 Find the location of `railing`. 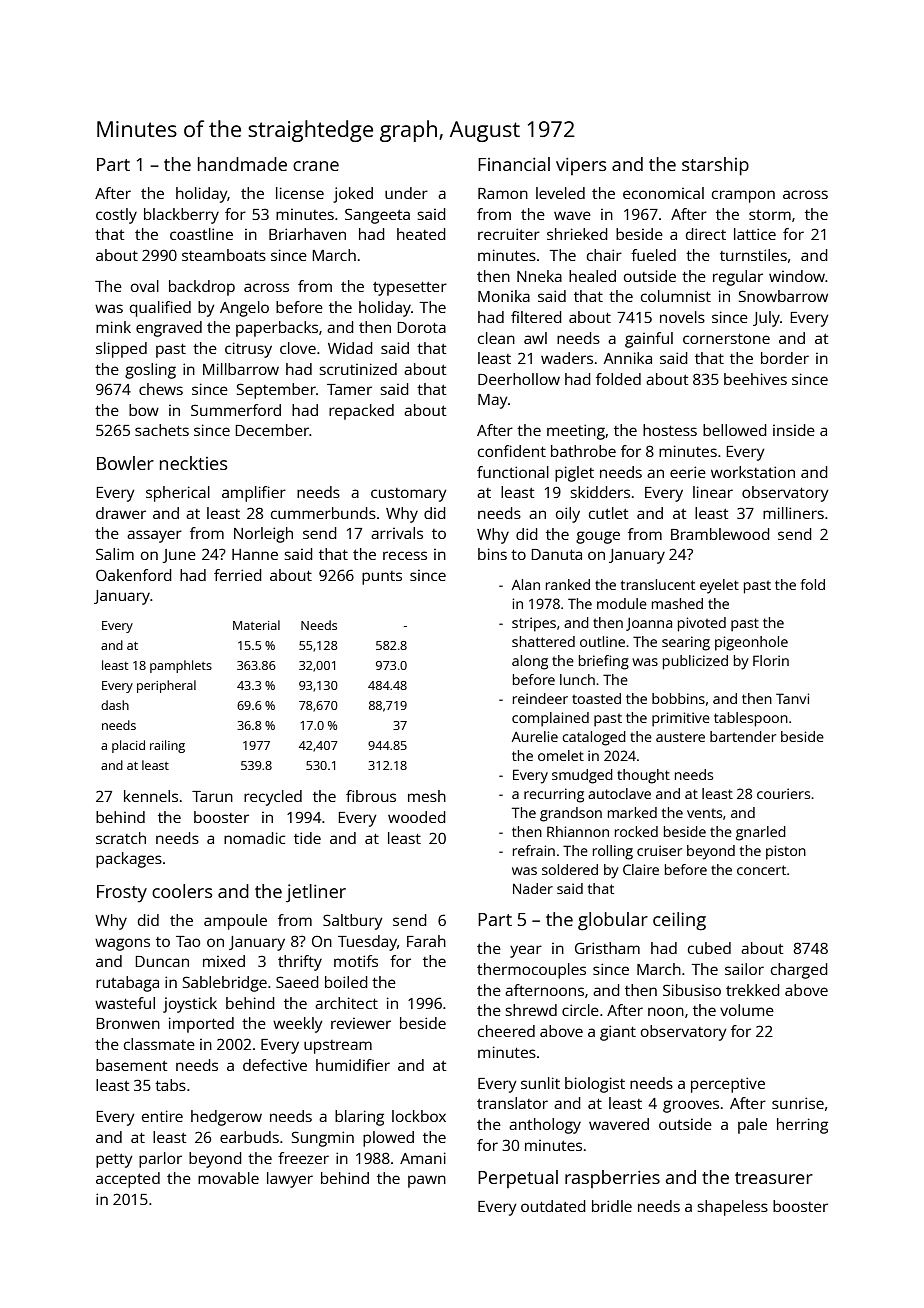

railing is located at coordinates (167, 746).
